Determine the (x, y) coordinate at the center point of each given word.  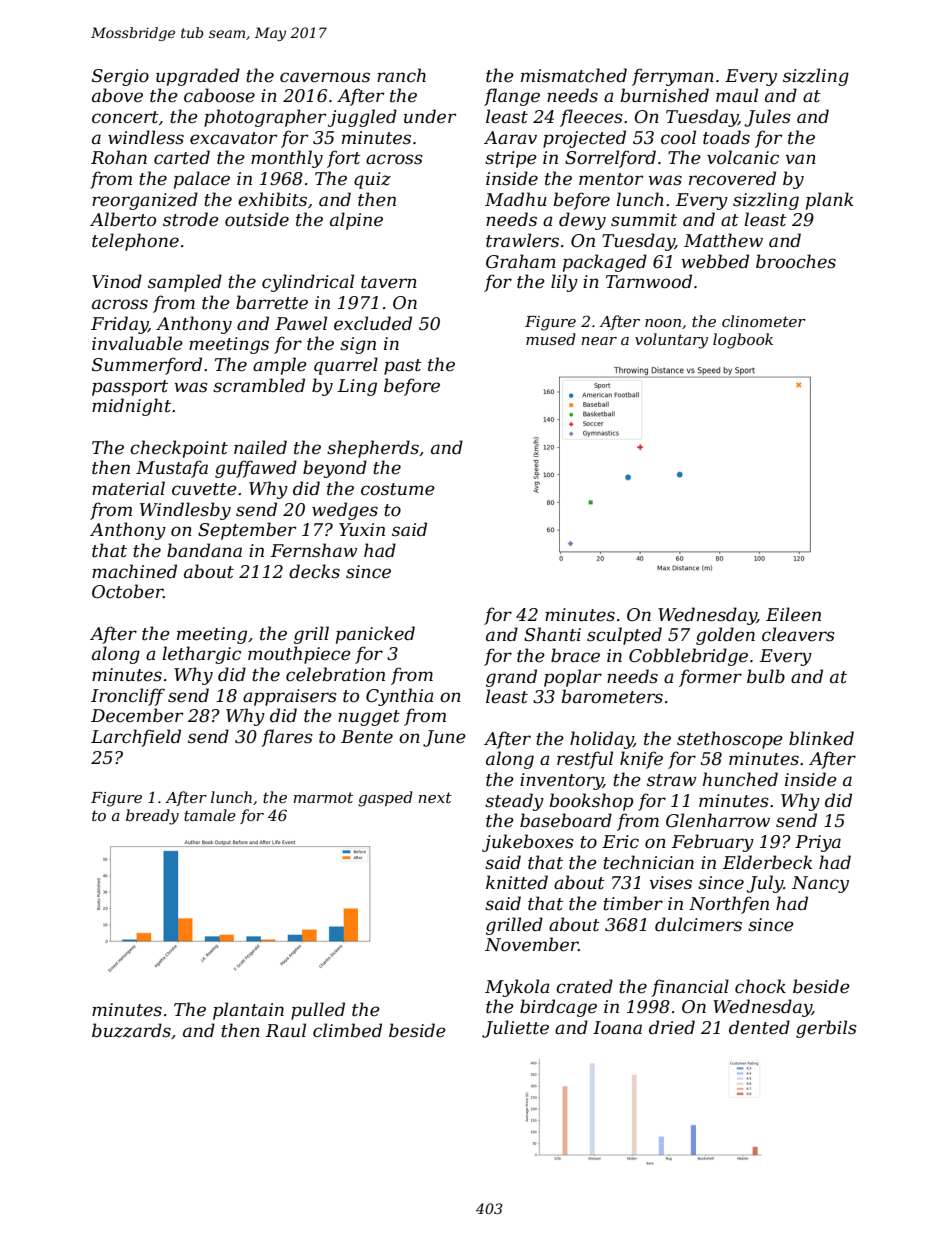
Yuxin (362, 529)
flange (512, 97)
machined (134, 571)
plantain (248, 1011)
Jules (767, 118)
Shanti (552, 634)
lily (564, 283)
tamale (210, 815)
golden (725, 636)
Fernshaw (314, 550)
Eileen (793, 614)
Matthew (723, 240)
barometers (612, 696)
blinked (821, 738)
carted (182, 157)
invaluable (137, 343)
